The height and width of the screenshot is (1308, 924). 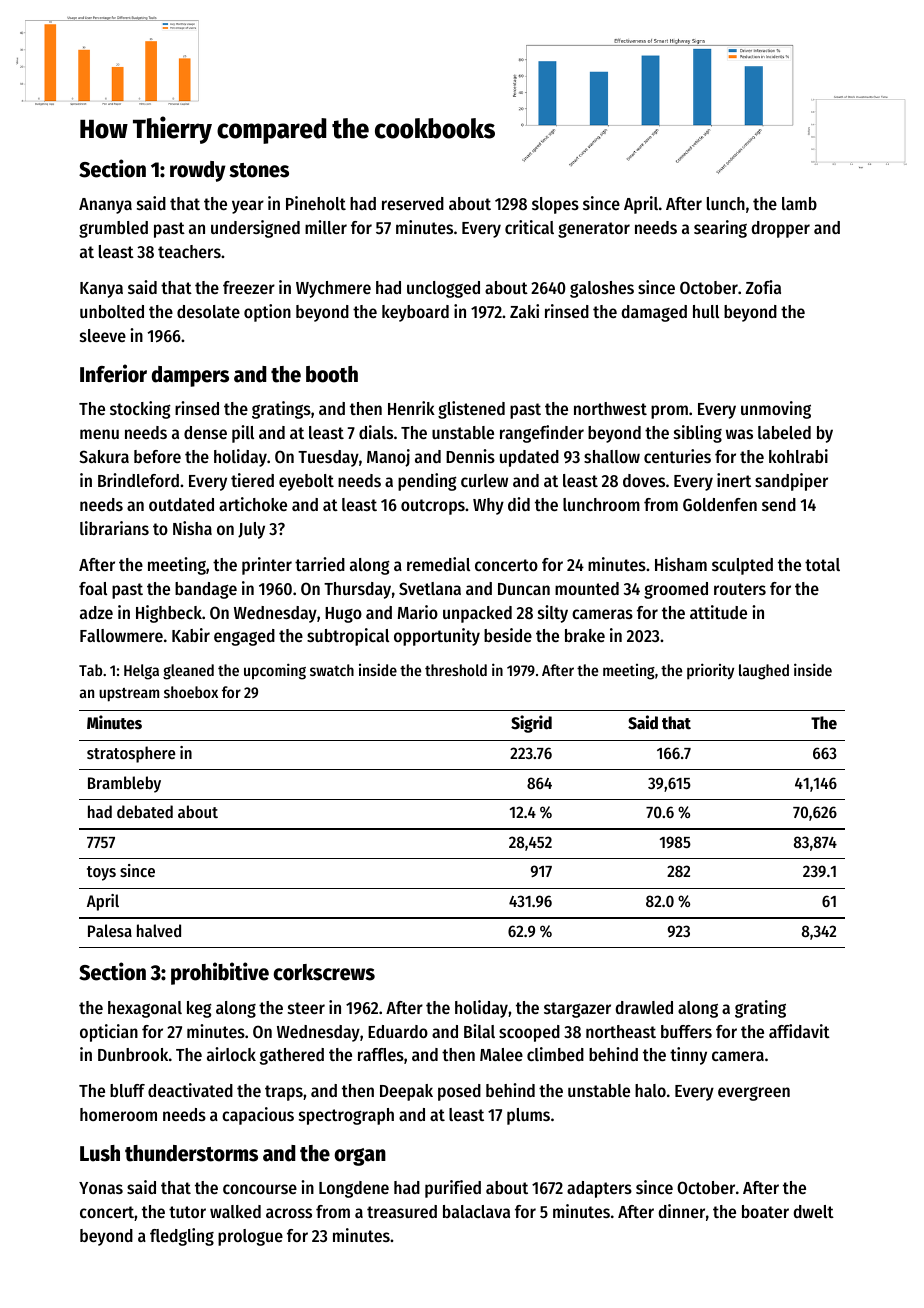 What do you see at coordinates (105, 206) in the screenshot?
I see `Ananya` at bounding box center [105, 206].
